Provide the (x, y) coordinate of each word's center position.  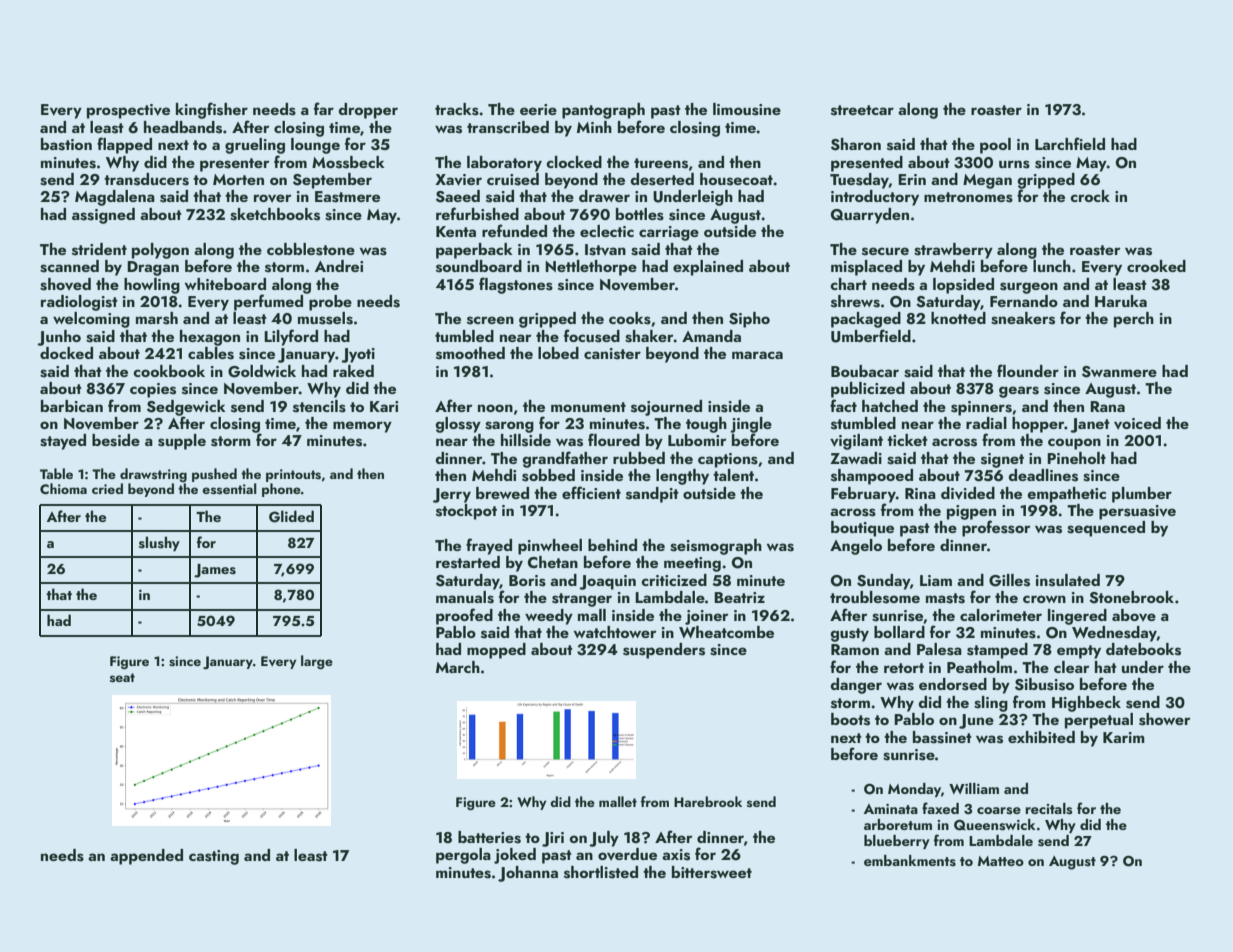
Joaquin (607, 582)
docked (66, 353)
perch (1134, 320)
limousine (747, 109)
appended (146, 857)
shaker (649, 336)
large (317, 662)
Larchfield (1070, 143)
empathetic (1066, 495)
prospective (128, 111)
